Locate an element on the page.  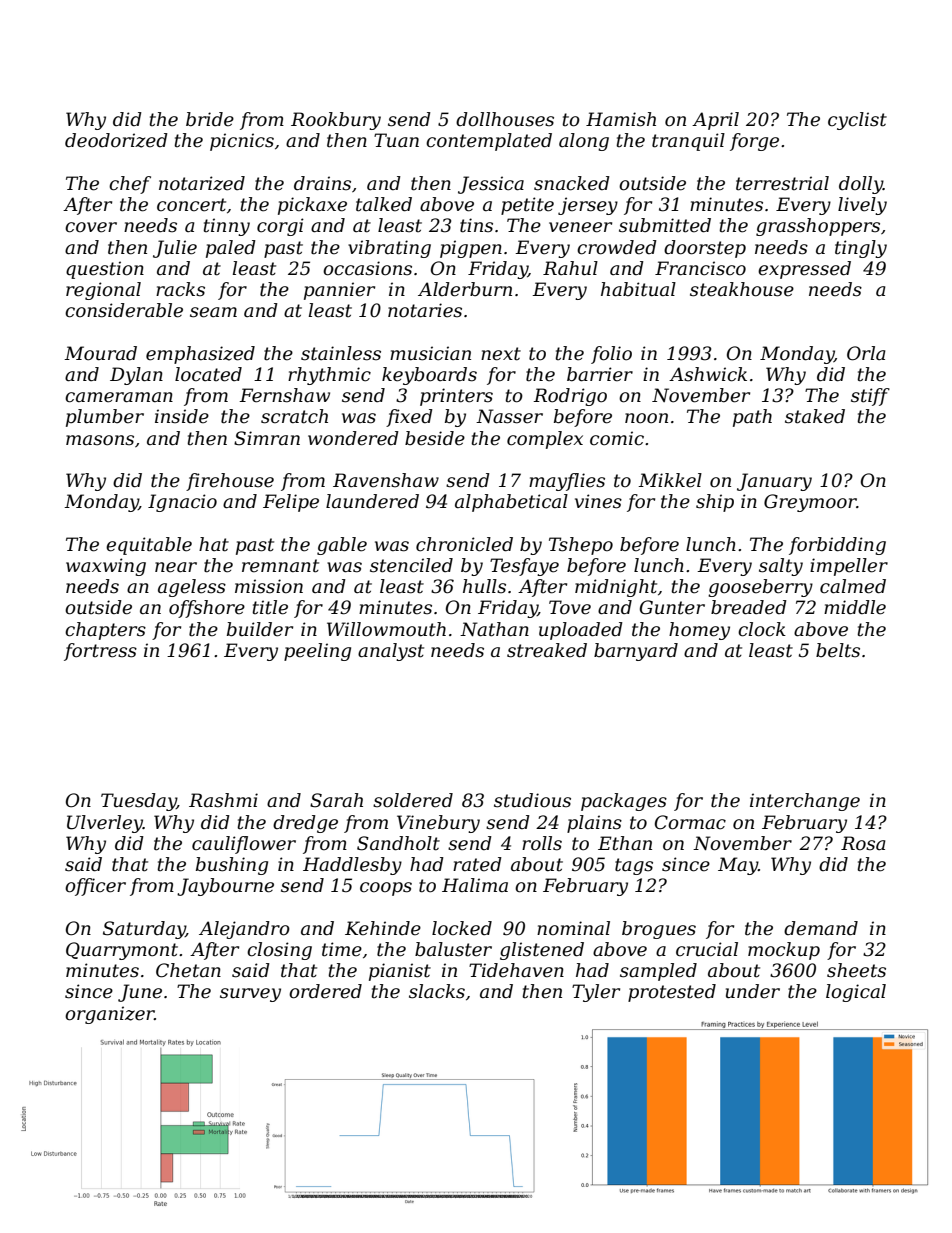
occasions is located at coordinates (367, 268).
